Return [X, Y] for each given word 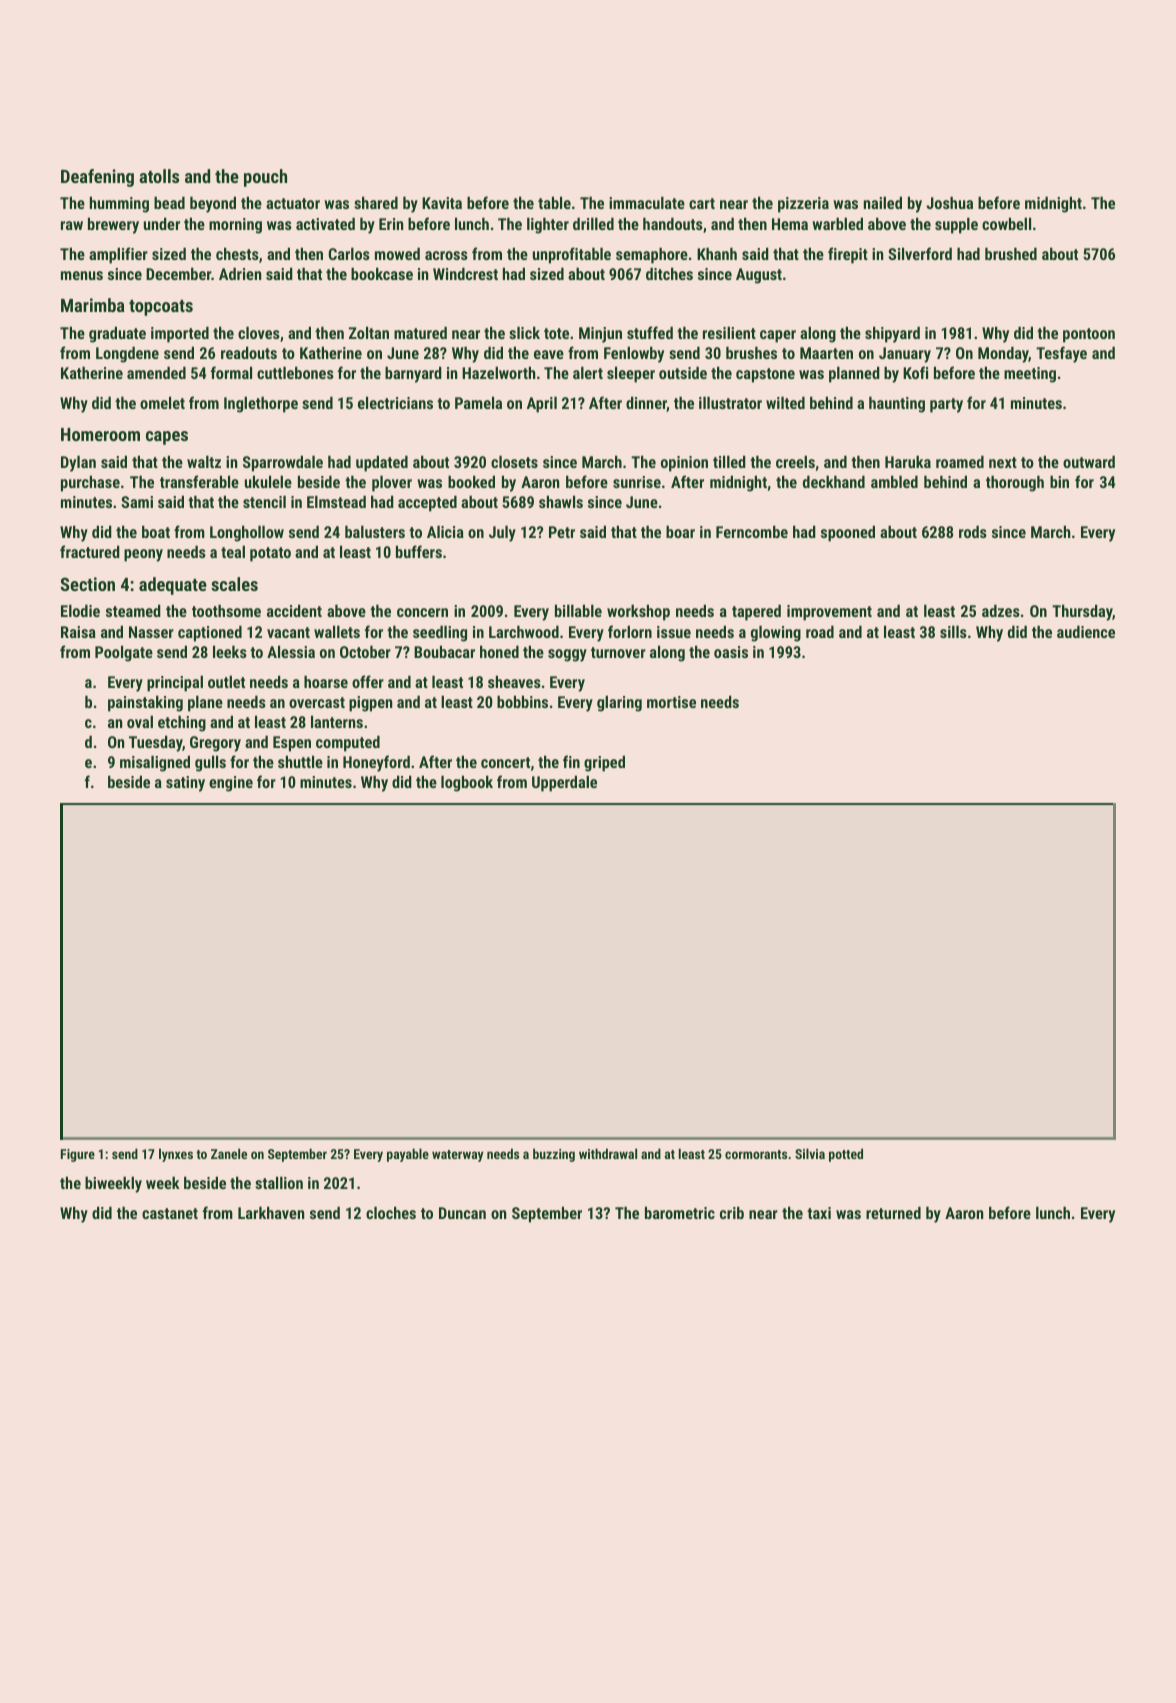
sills [953, 631]
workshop [638, 612]
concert [505, 762]
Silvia [810, 1153]
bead [169, 202]
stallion [279, 1182]
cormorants [756, 1154]
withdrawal [608, 1153]
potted [846, 1155]
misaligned [155, 763]
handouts [673, 223]
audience [1086, 631]
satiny [185, 784]
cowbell [1006, 223]
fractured [90, 551]
